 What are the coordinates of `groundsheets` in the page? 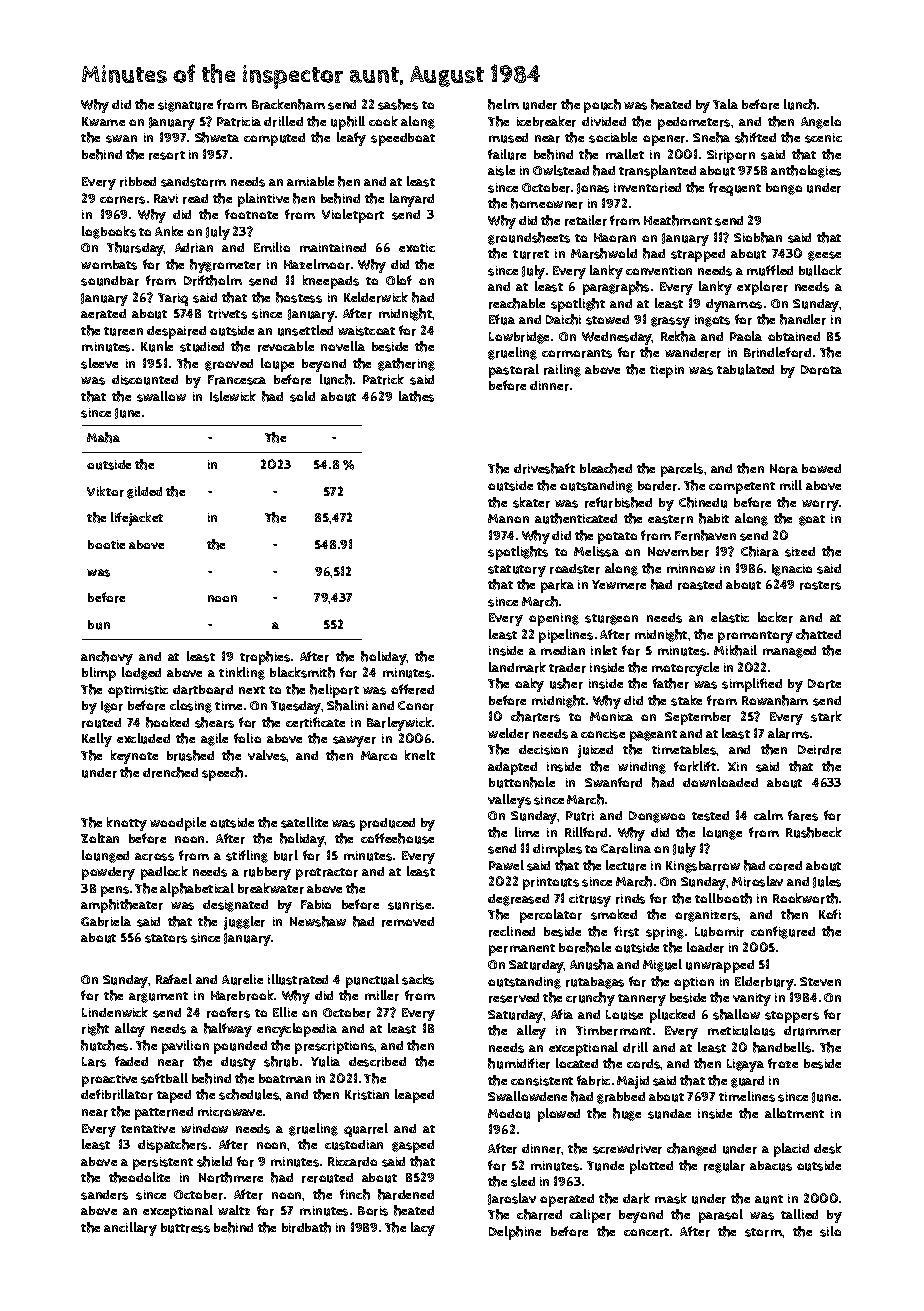 It's located at (529, 238).
